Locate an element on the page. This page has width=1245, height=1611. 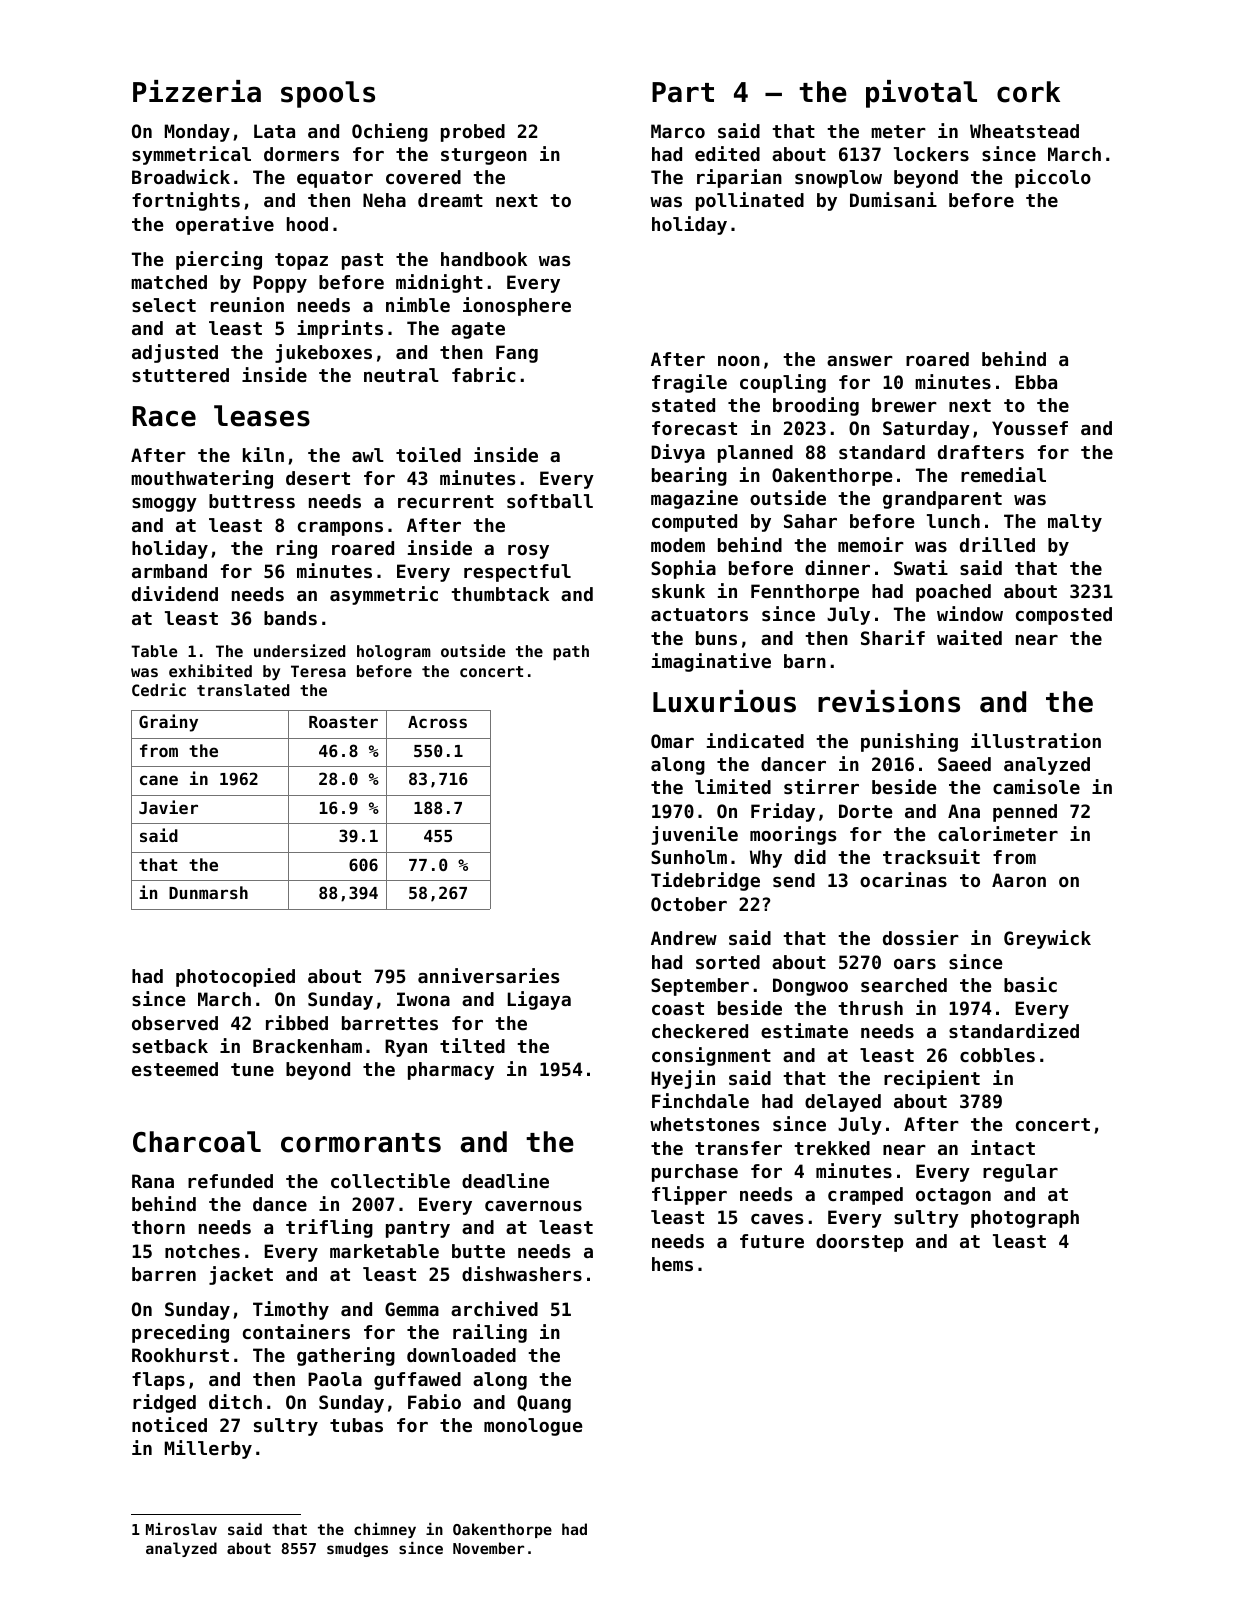
pivotal is located at coordinates (921, 94).
